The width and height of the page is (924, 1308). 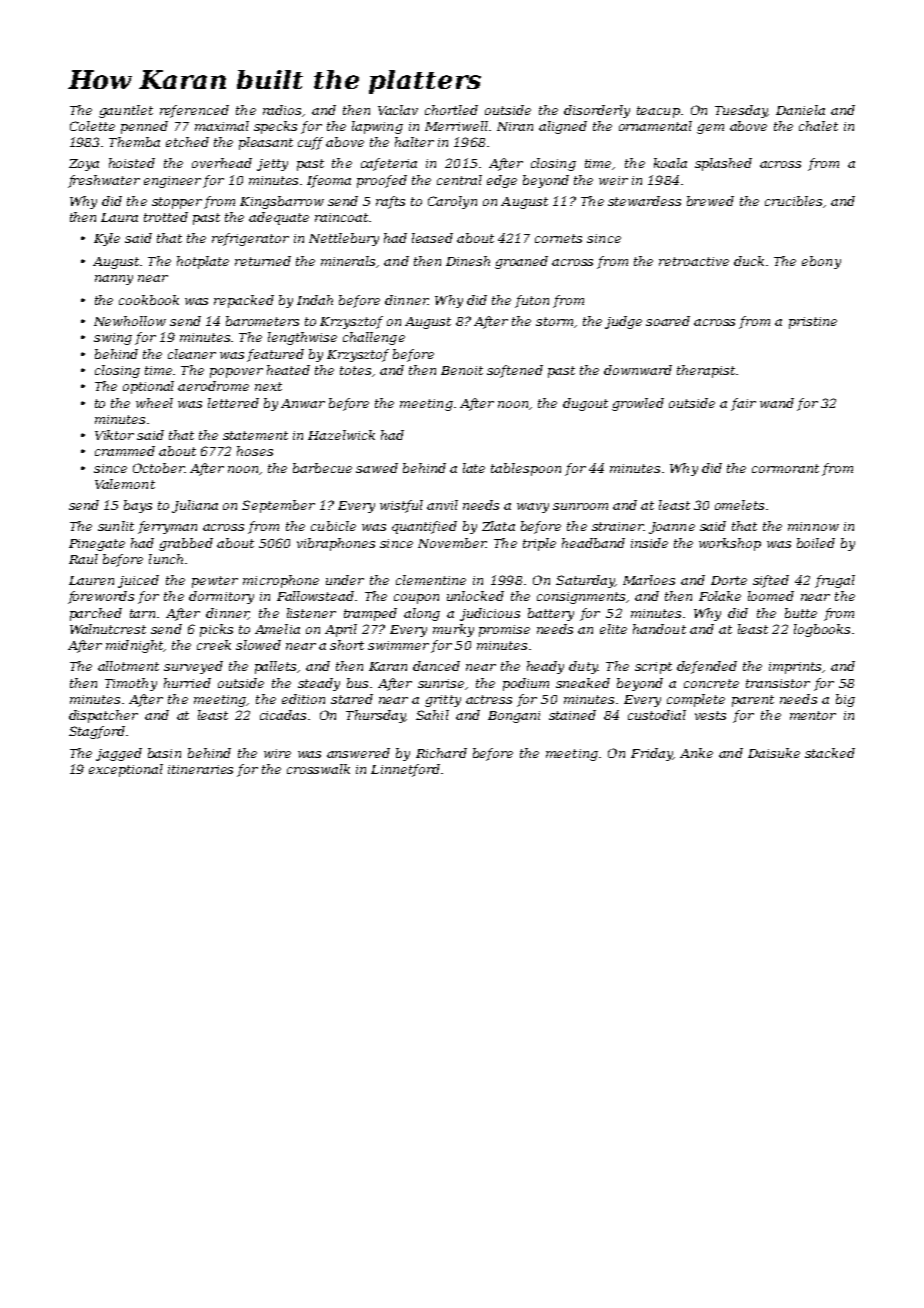 I want to click on Linnetford, so click(x=405, y=770).
